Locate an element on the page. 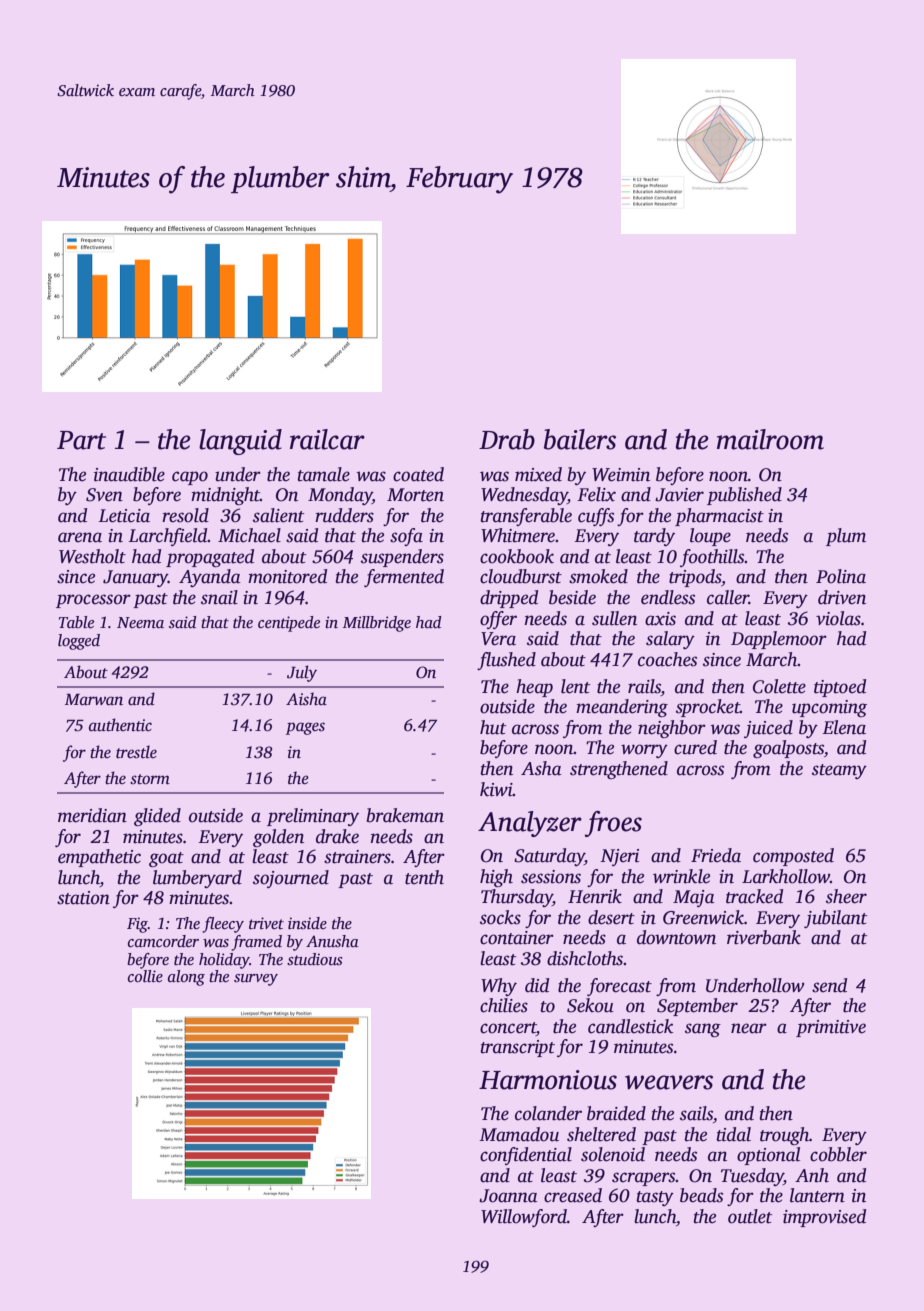 The width and height of the image is (924, 1311). strainers is located at coordinates (357, 857).
